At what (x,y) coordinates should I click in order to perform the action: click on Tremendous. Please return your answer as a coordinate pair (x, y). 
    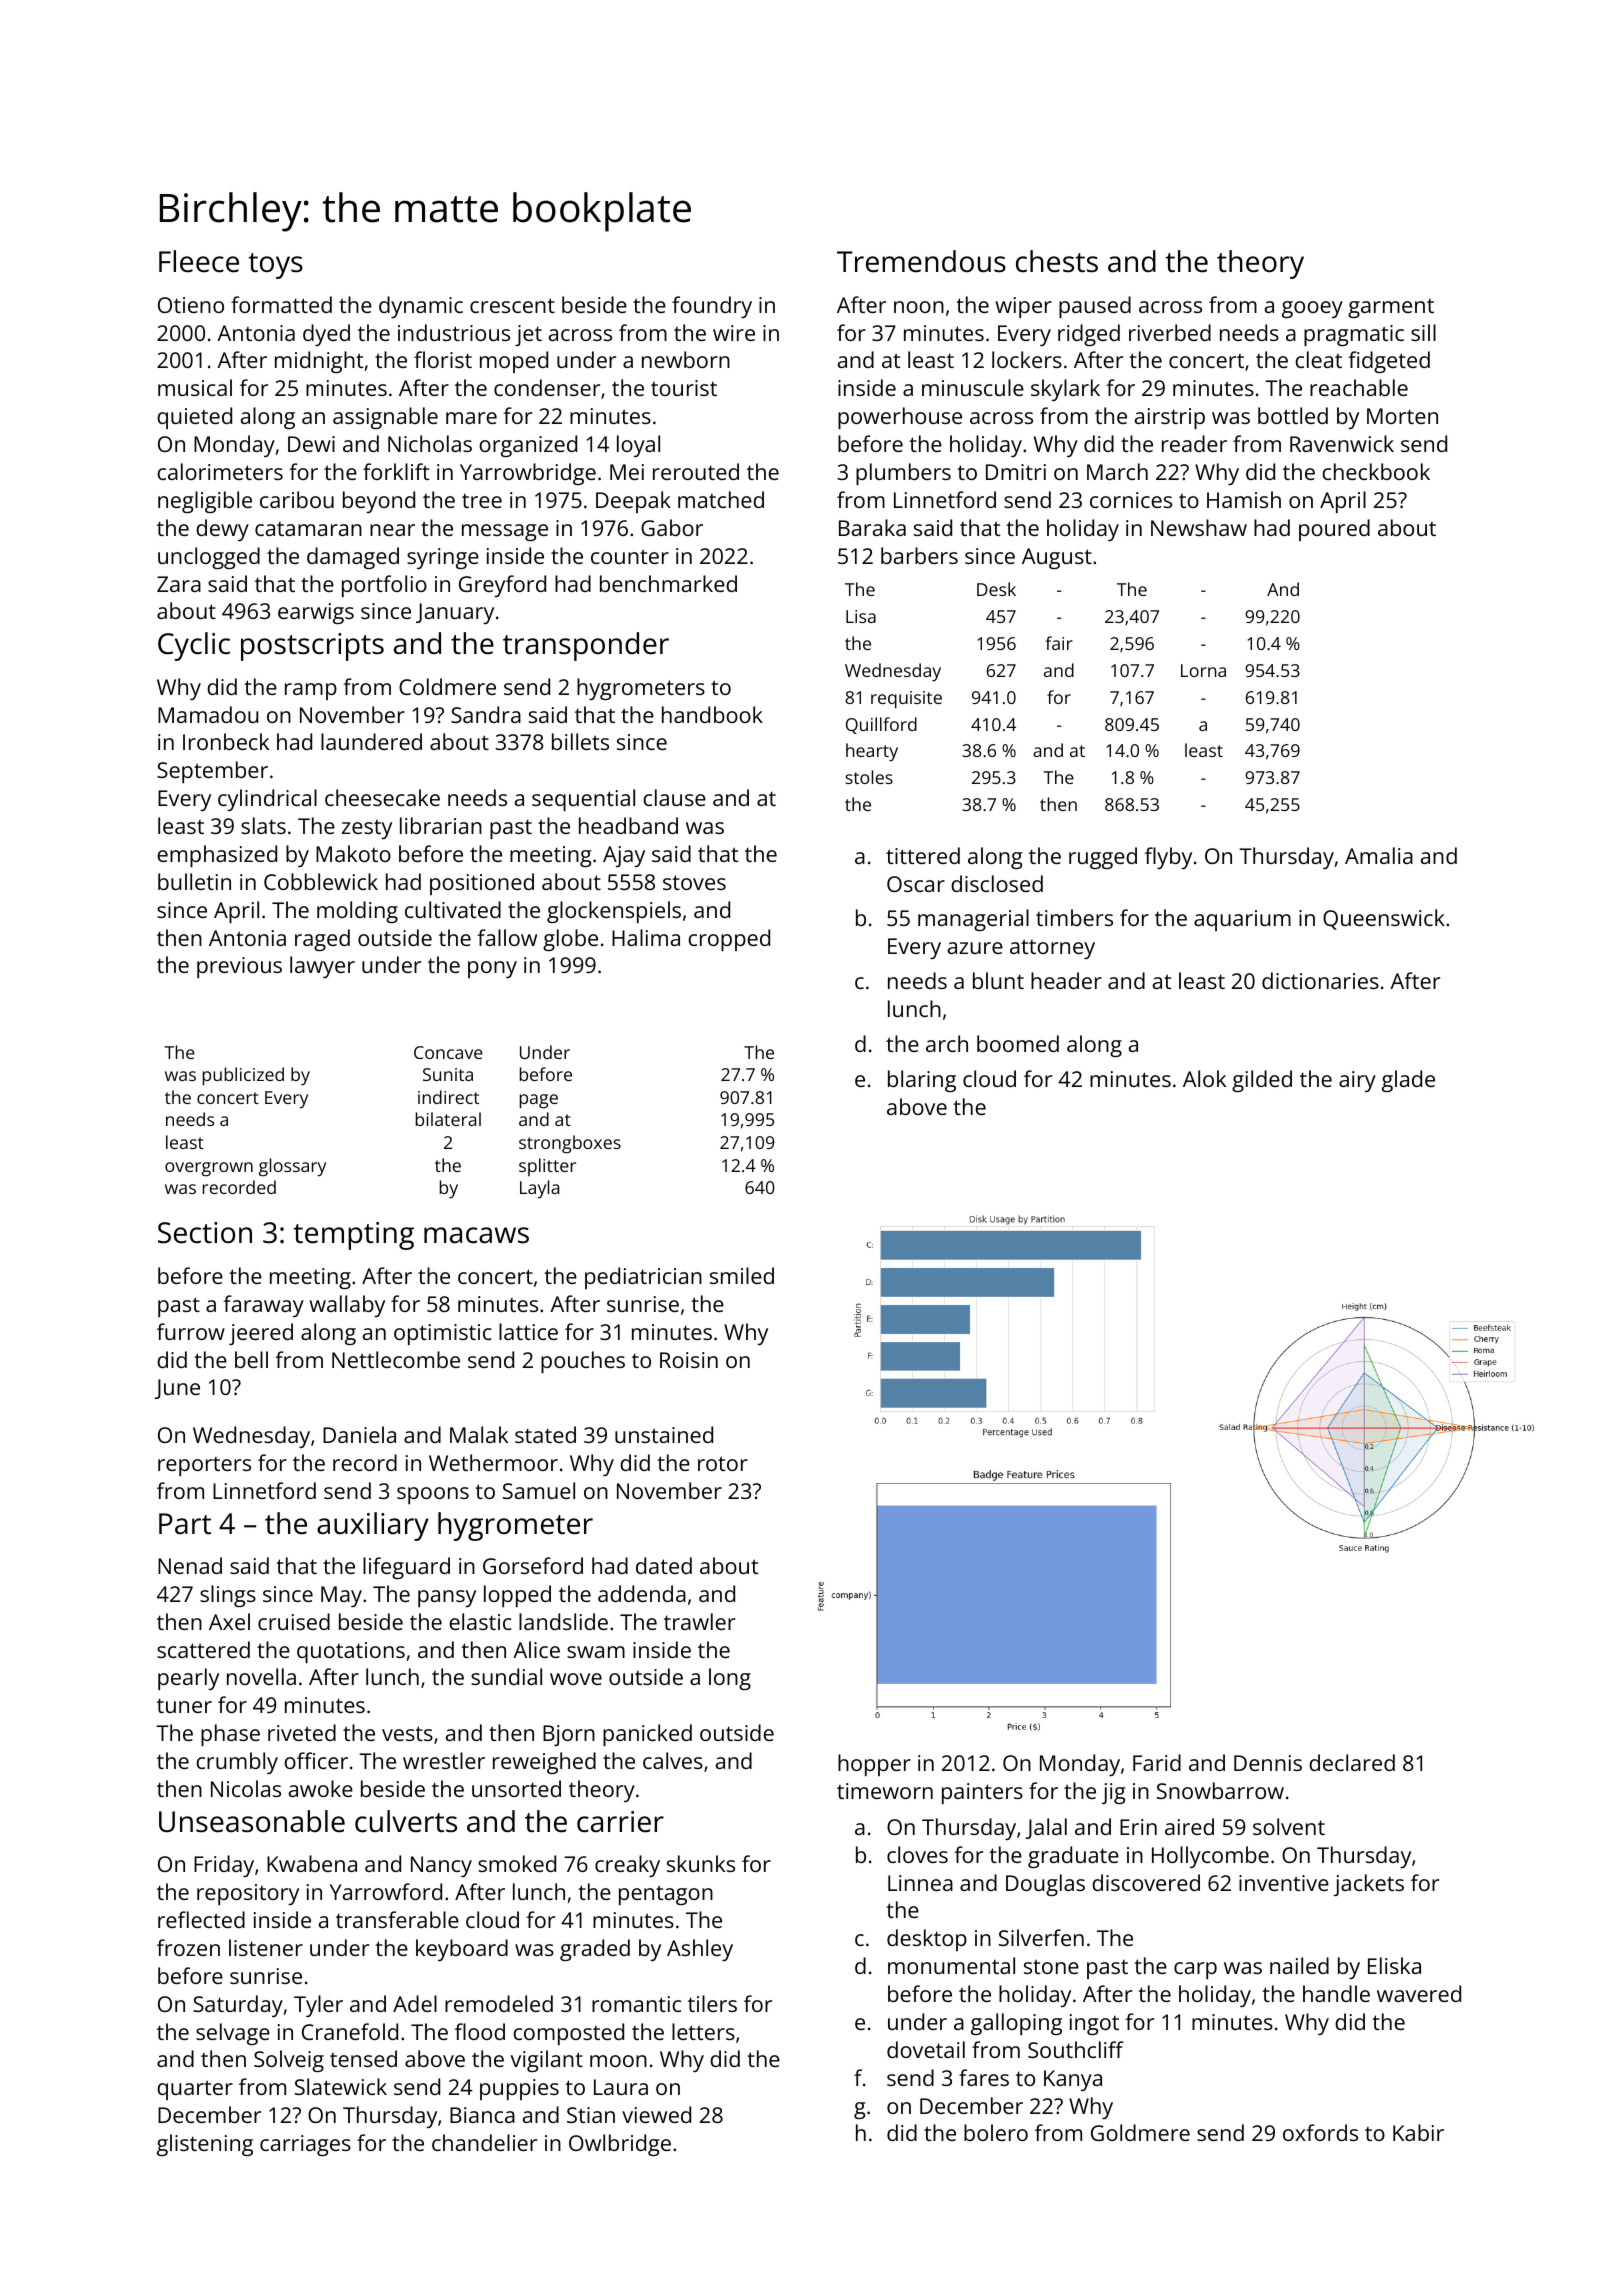
    Looking at the image, I should click on (921, 261).
